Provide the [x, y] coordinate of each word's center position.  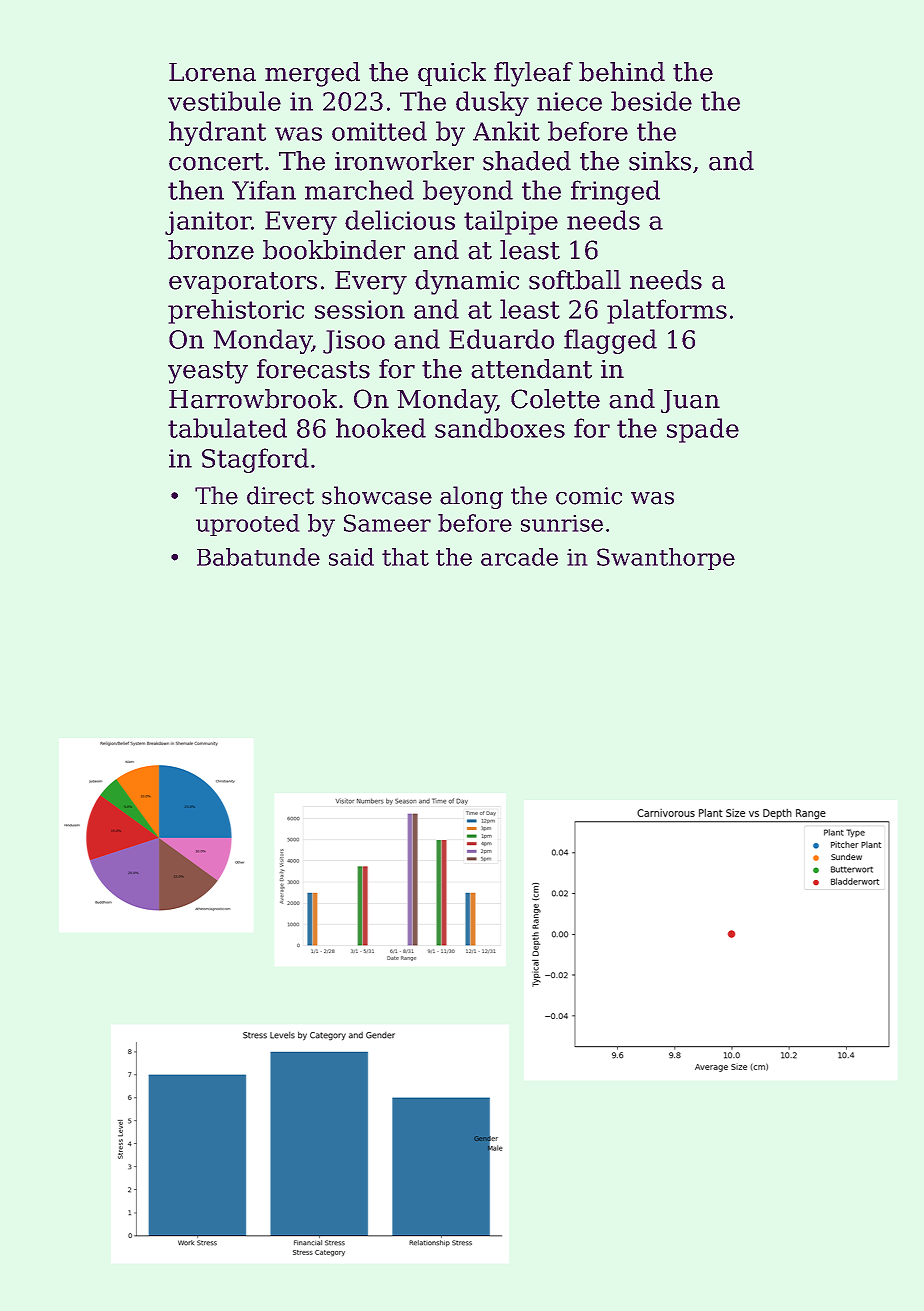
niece [569, 101]
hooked [381, 428]
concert [216, 162]
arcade [519, 557]
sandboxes [500, 428]
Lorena [212, 72]
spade [703, 430]
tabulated [227, 428]
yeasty [208, 372]
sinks [660, 161]
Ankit [506, 131]
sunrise [562, 523]
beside [651, 101]
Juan [690, 401]
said [351, 557]
